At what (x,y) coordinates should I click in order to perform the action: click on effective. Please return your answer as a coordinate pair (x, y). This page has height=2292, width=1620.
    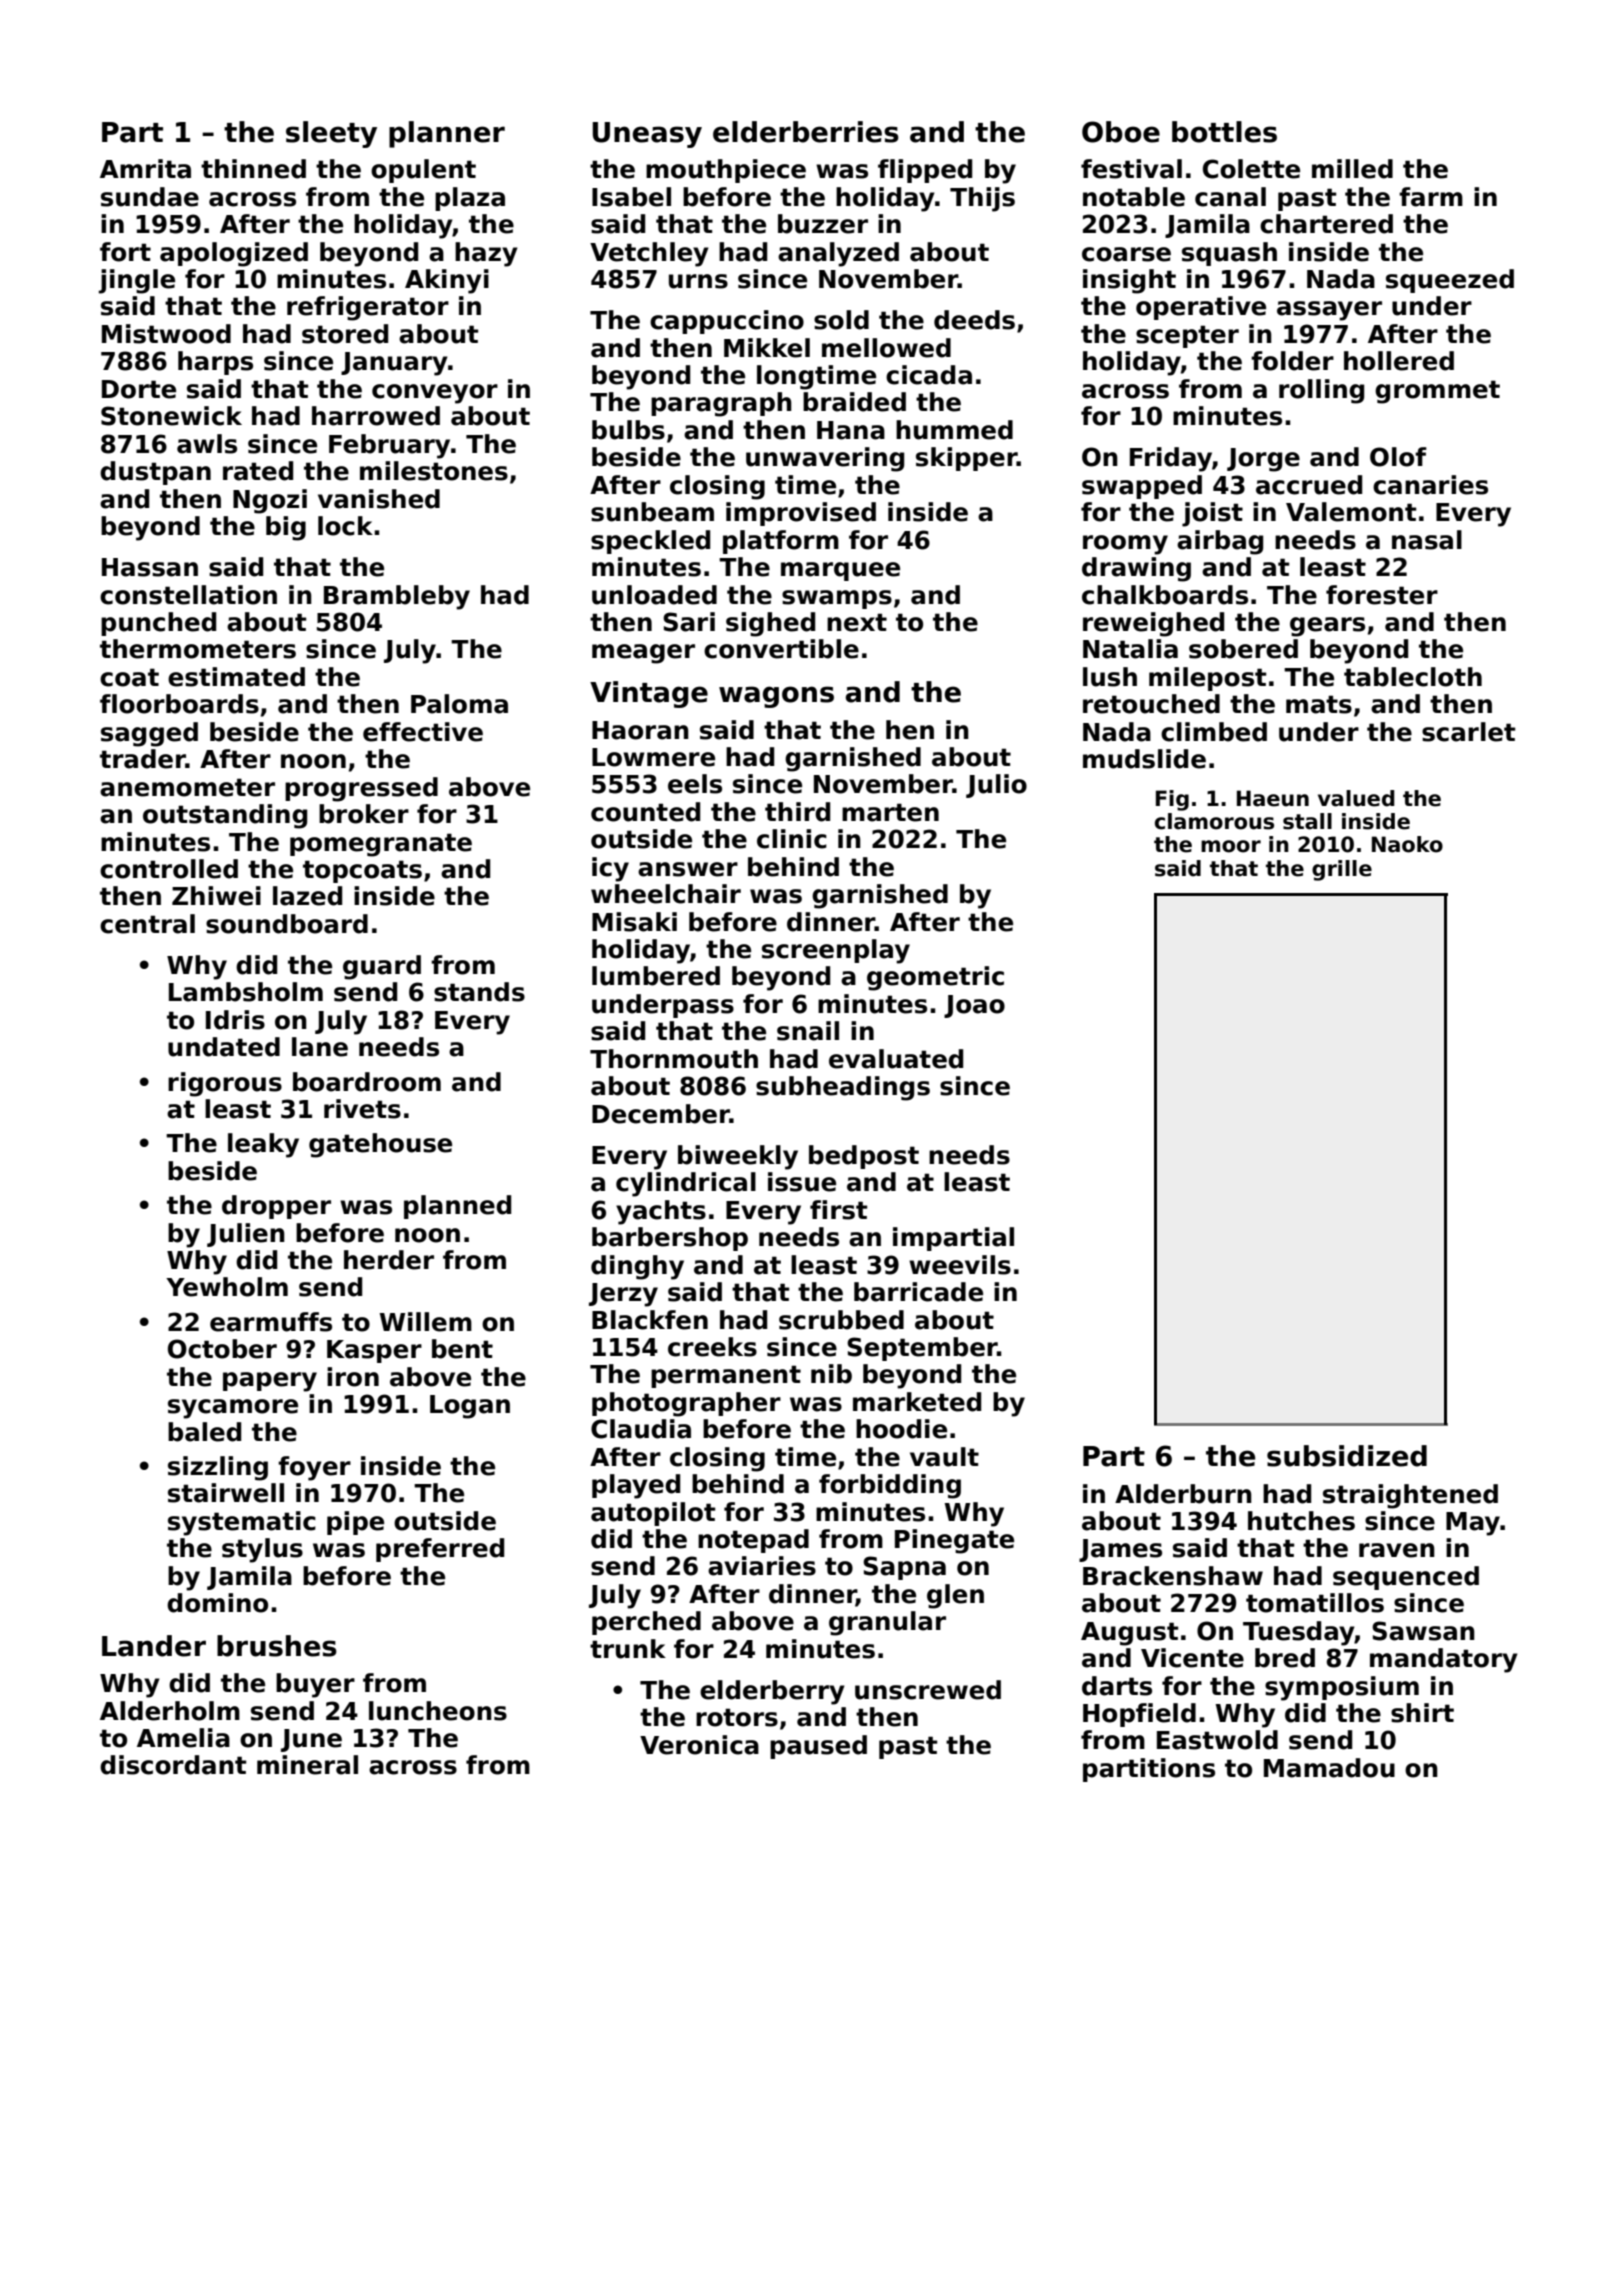
    Looking at the image, I should click on (423, 732).
